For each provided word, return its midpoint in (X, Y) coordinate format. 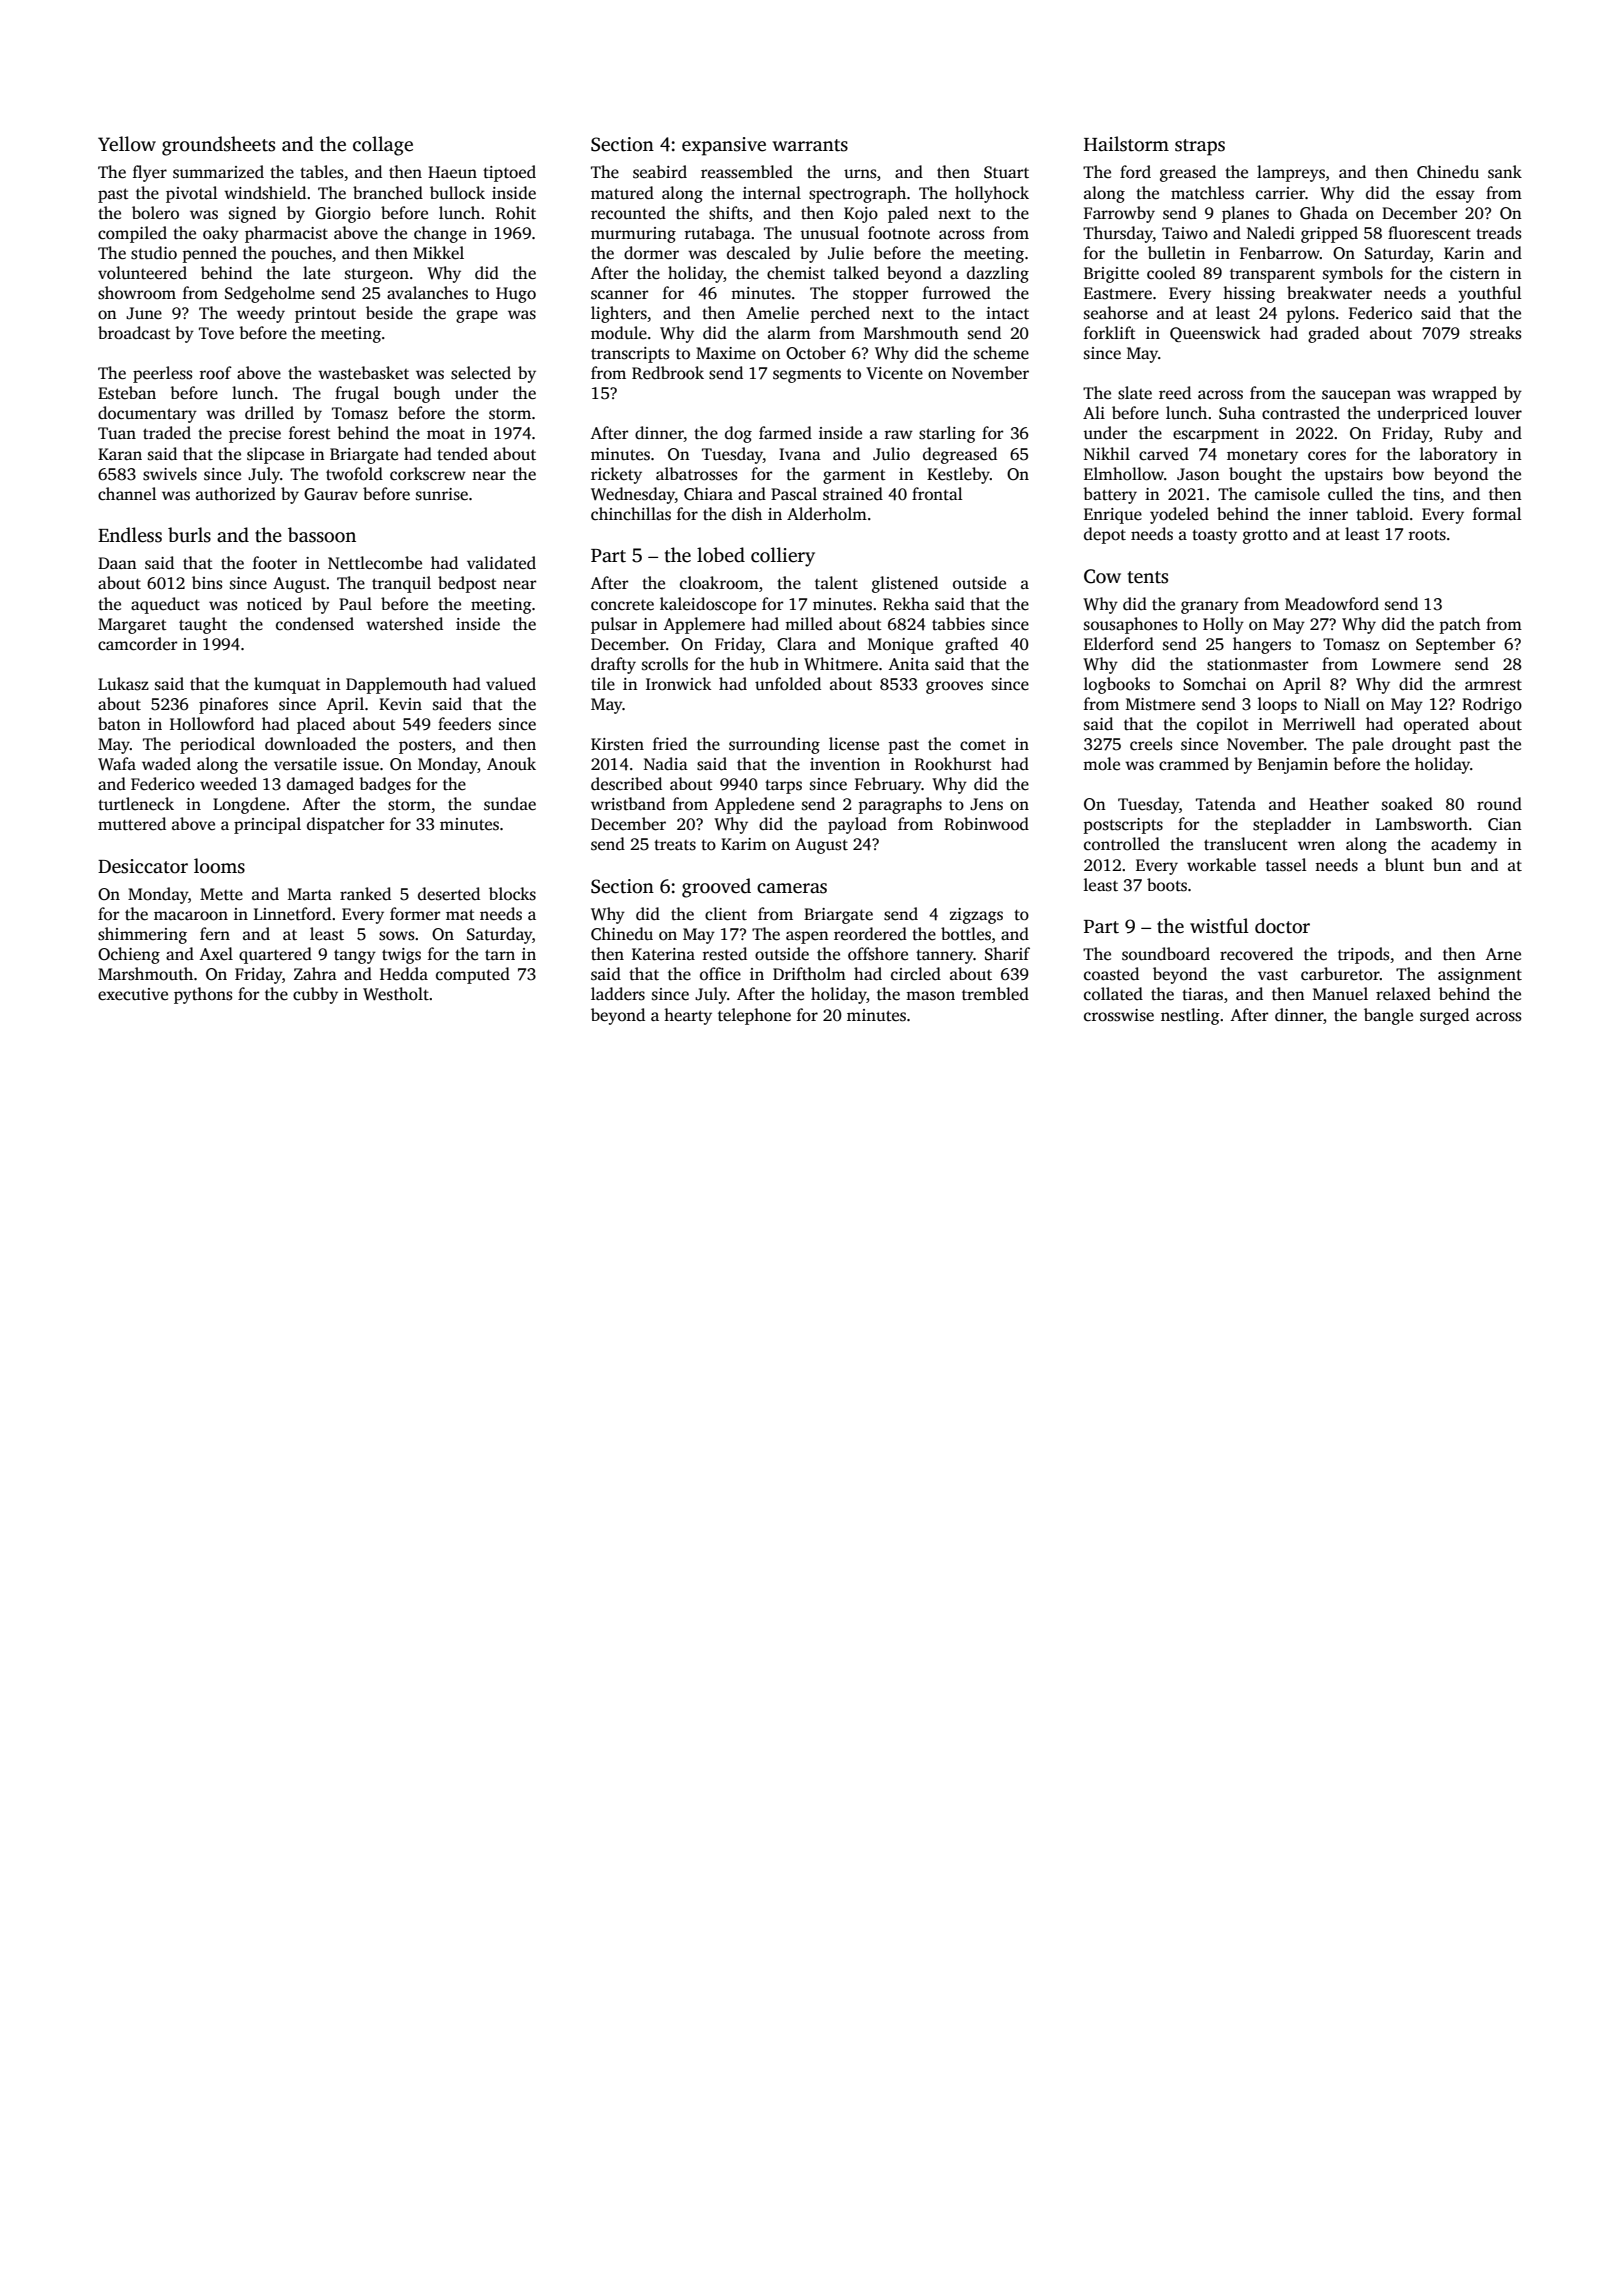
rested (725, 954)
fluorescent (1429, 233)
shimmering (142, 935)
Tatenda (1226, 804)
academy (1464, 845)
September (1456, 645)
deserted (449, 894)
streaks (1496, 333)
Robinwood (986, 824)
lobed (721, 555)
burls (189, 535)
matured (622, 193)
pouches (301, 254)
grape (477, 316)
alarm (789, 332)
